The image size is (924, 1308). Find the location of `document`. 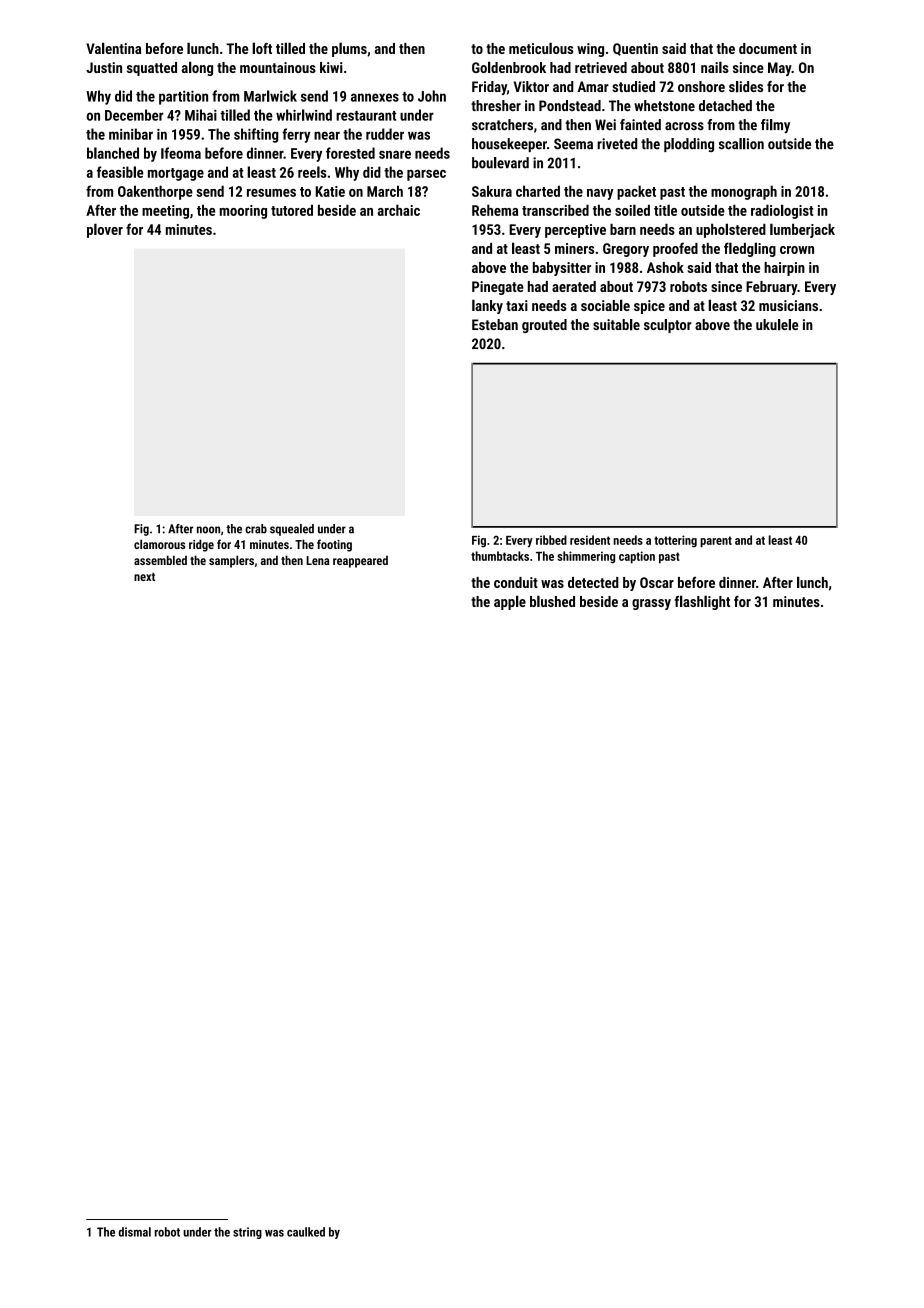

document is located at coordinates (768, 48).
